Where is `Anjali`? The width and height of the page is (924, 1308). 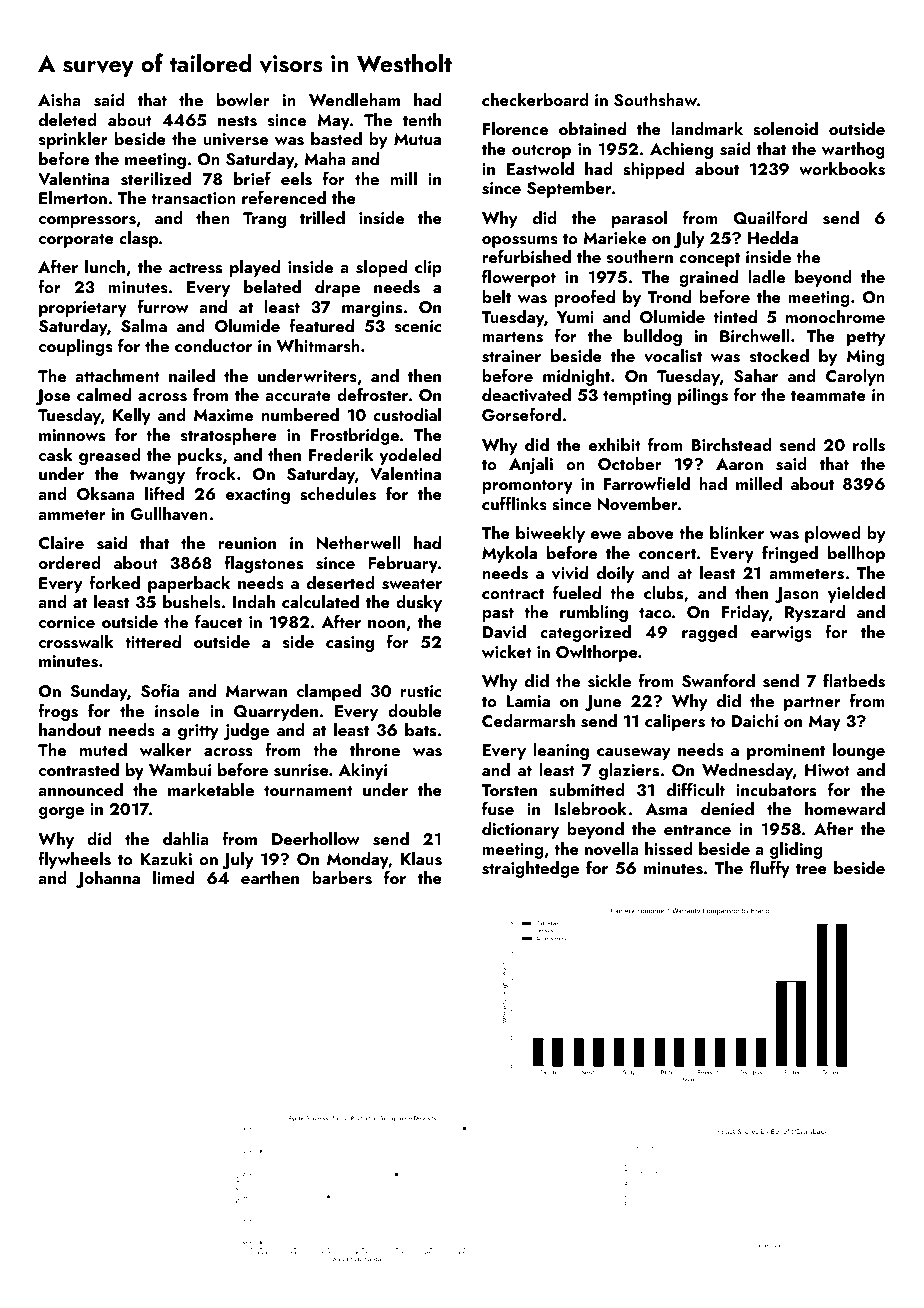
Anjali is located at coordinates (531, 465).
